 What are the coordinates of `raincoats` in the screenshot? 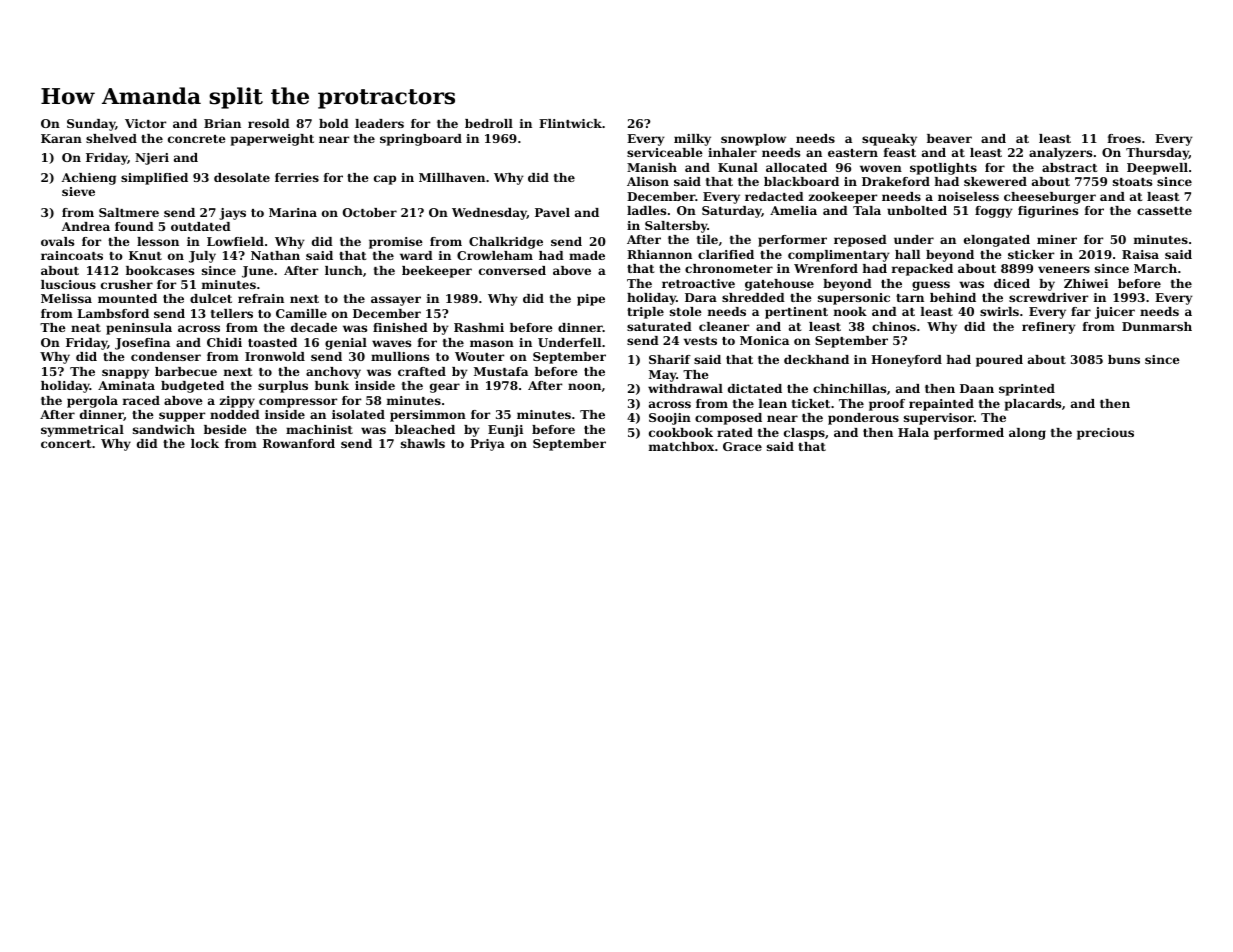 It's located at (72, 255).
